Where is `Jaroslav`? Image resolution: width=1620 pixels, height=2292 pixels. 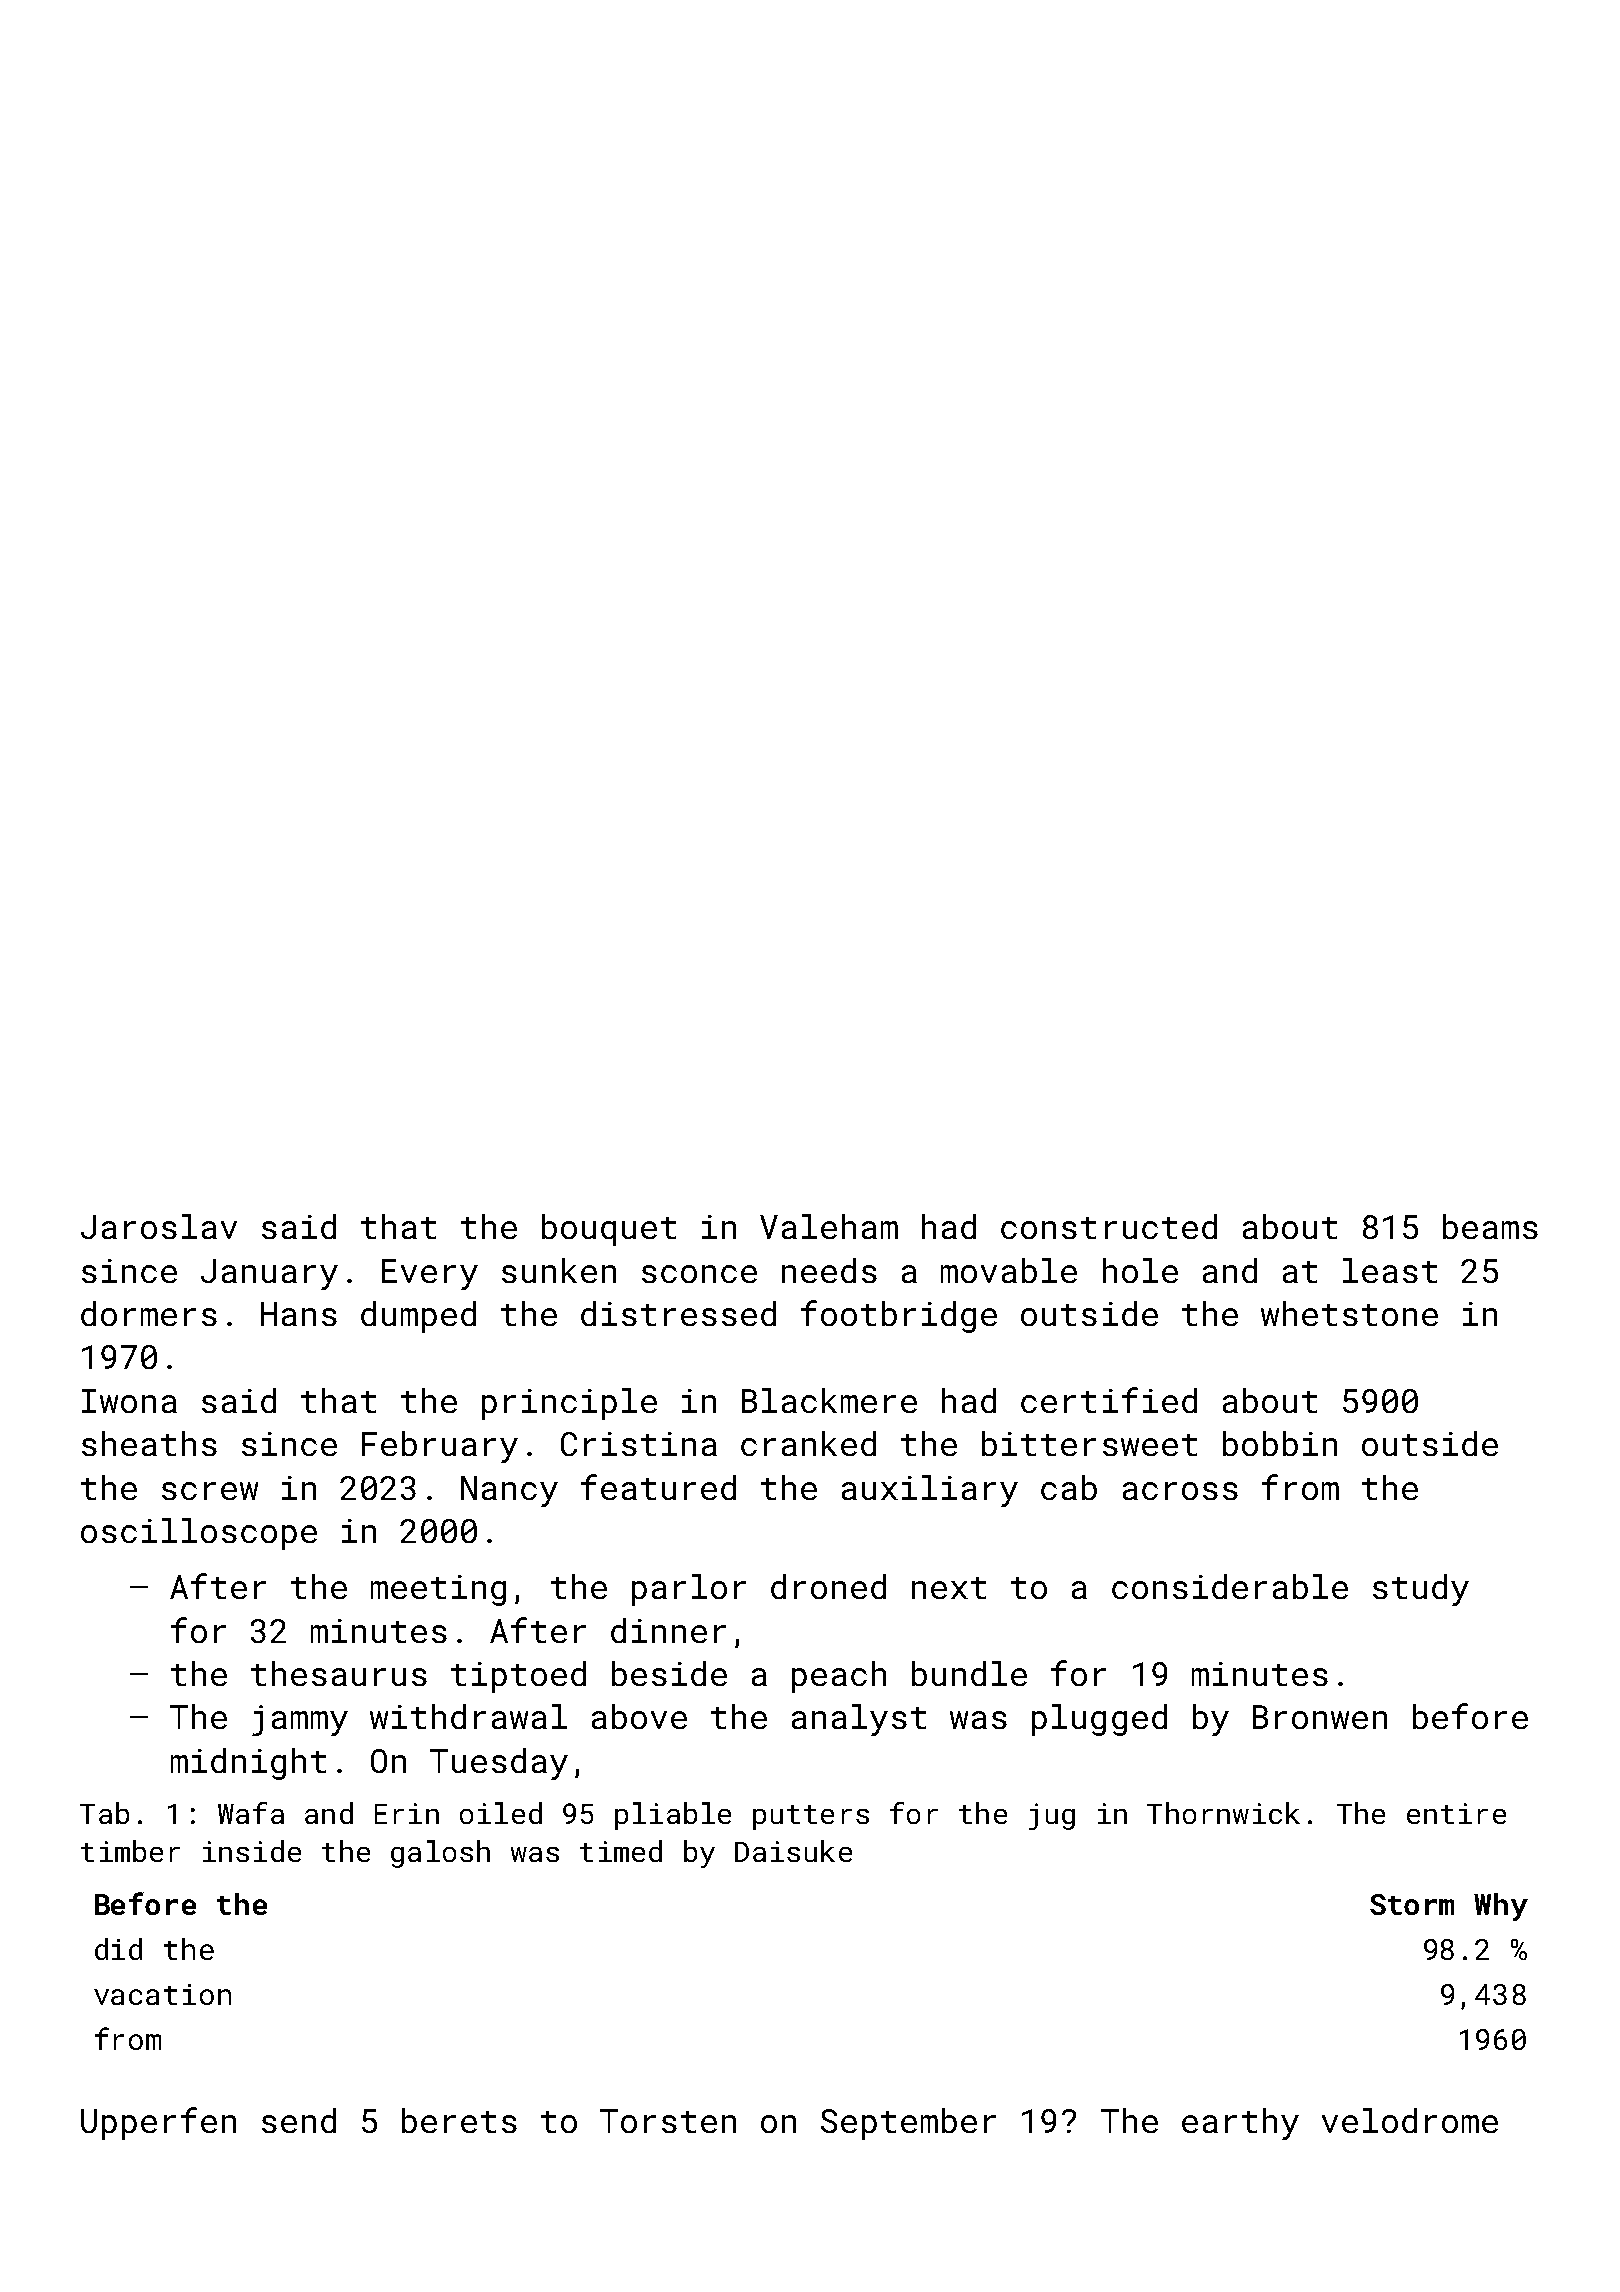 Jaroslav is located at coordinates (159, 1226).
